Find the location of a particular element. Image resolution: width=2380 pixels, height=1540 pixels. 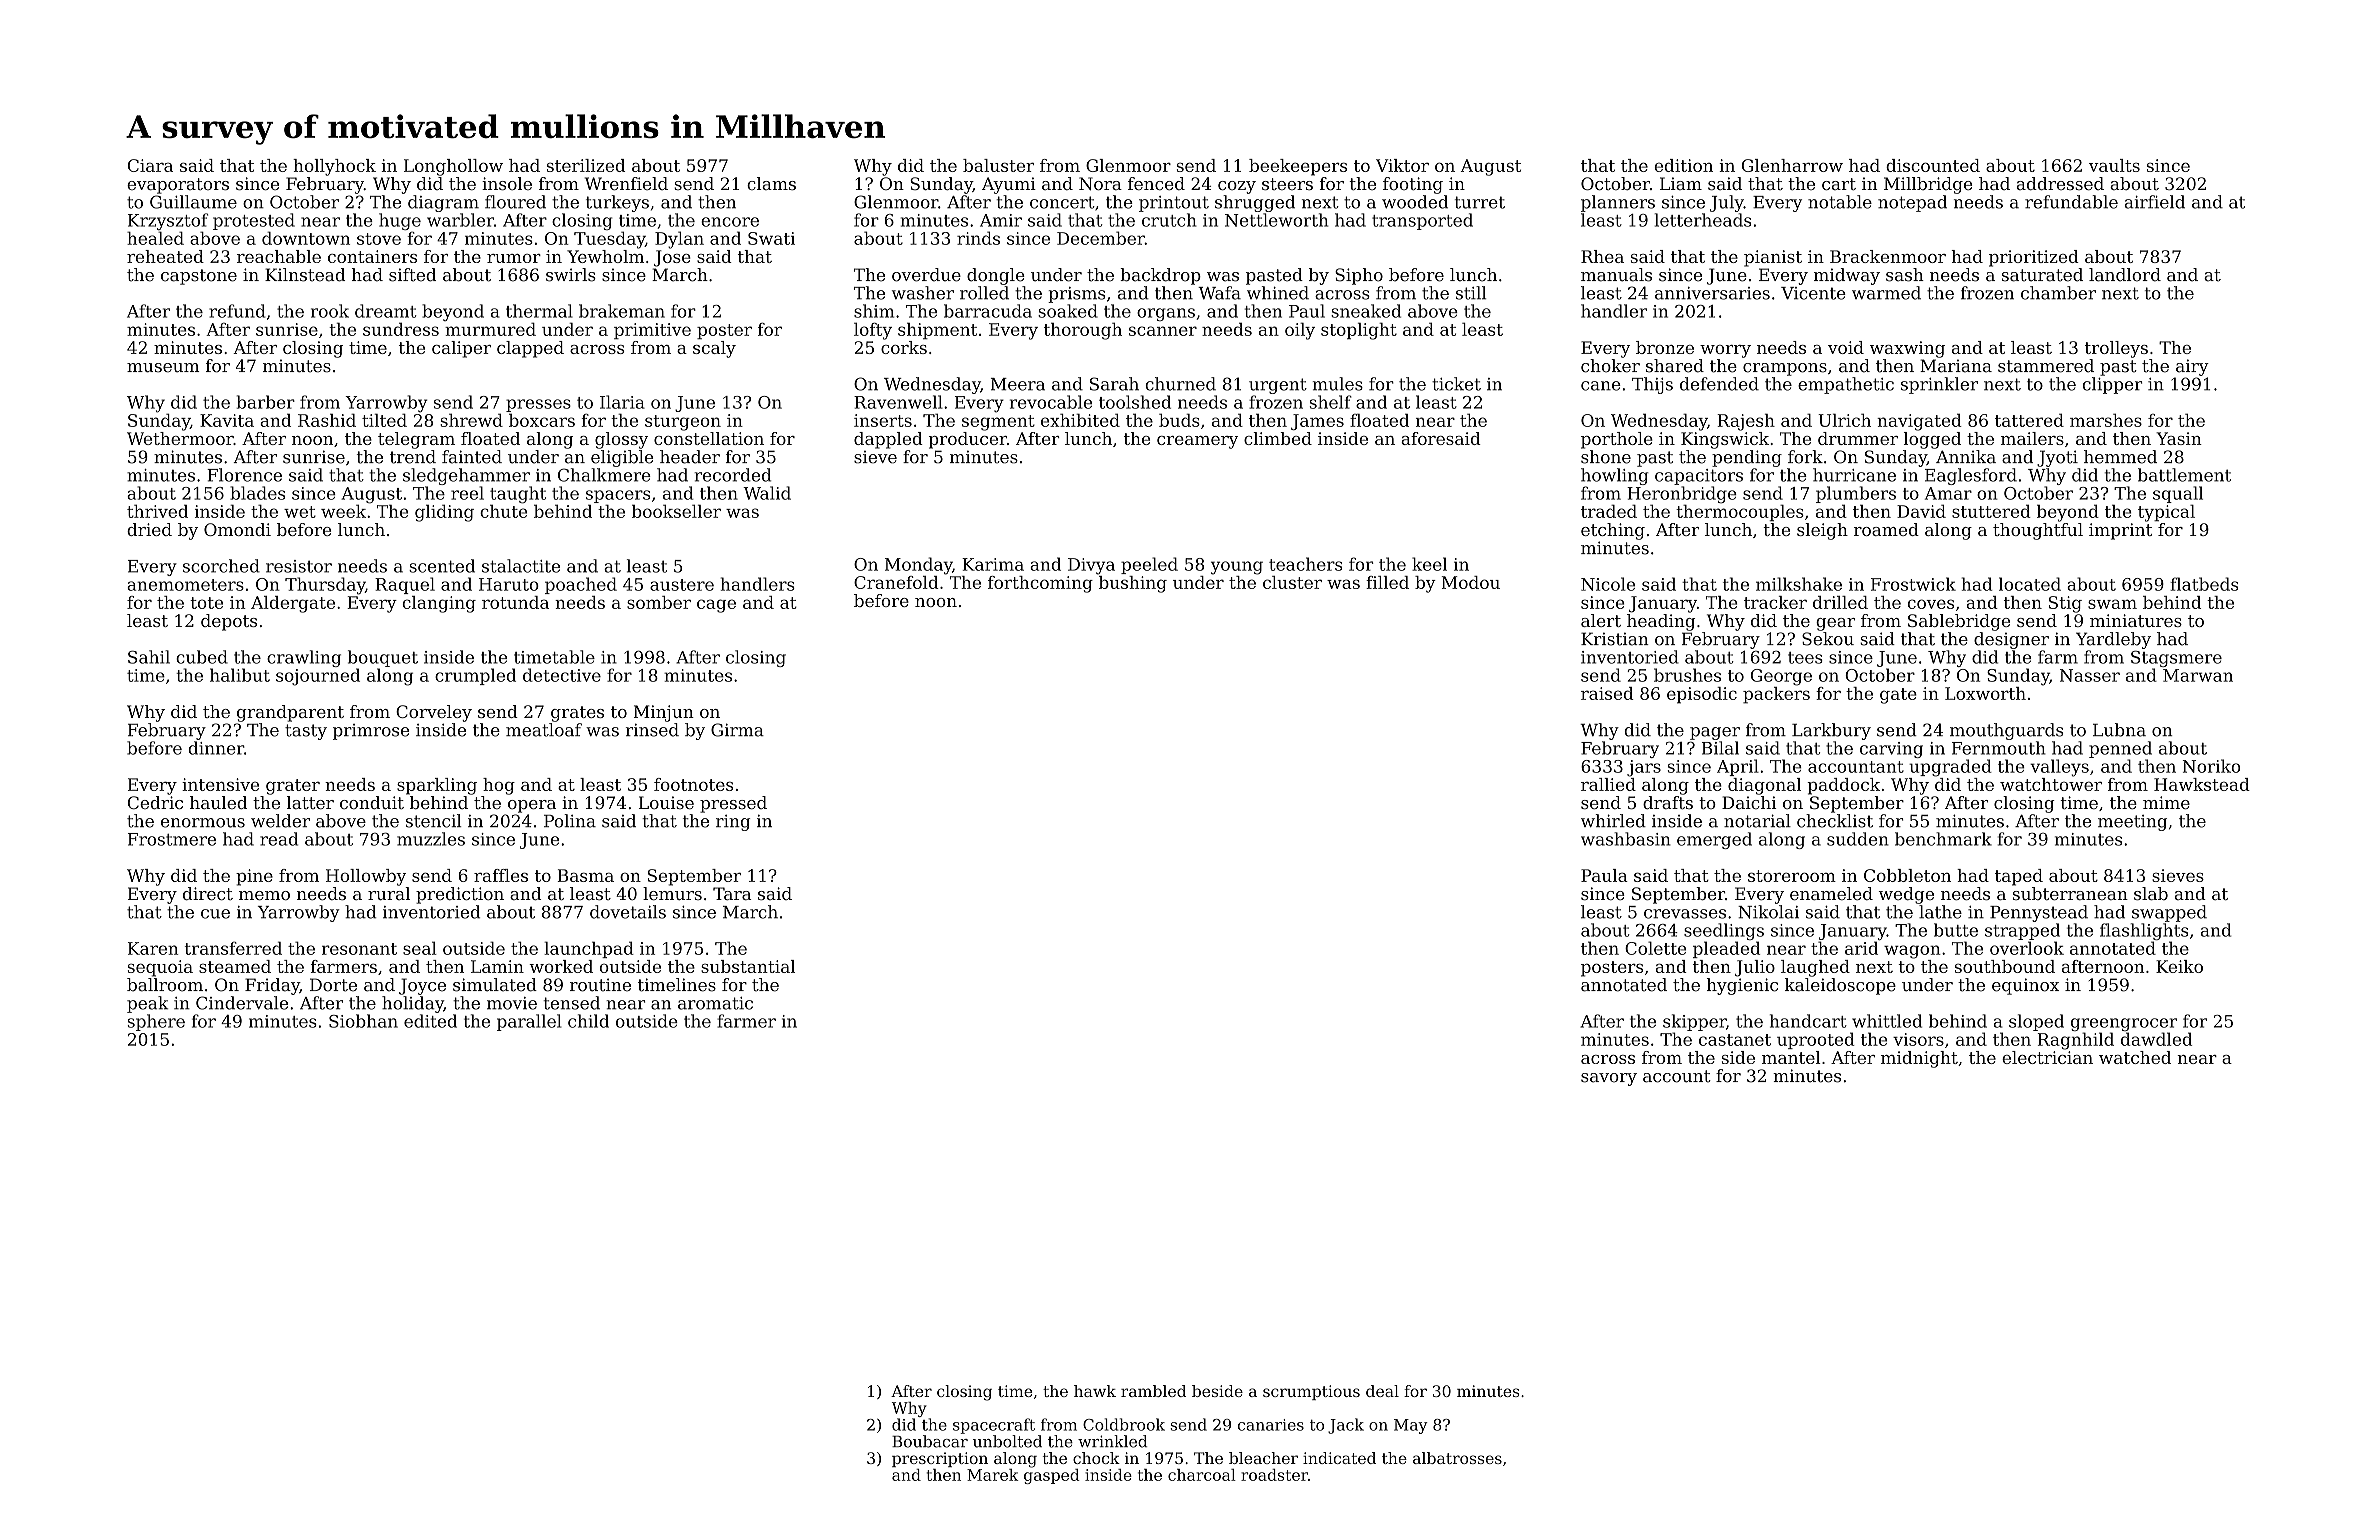

Boubacar is located at coordinates (930, 1441).
